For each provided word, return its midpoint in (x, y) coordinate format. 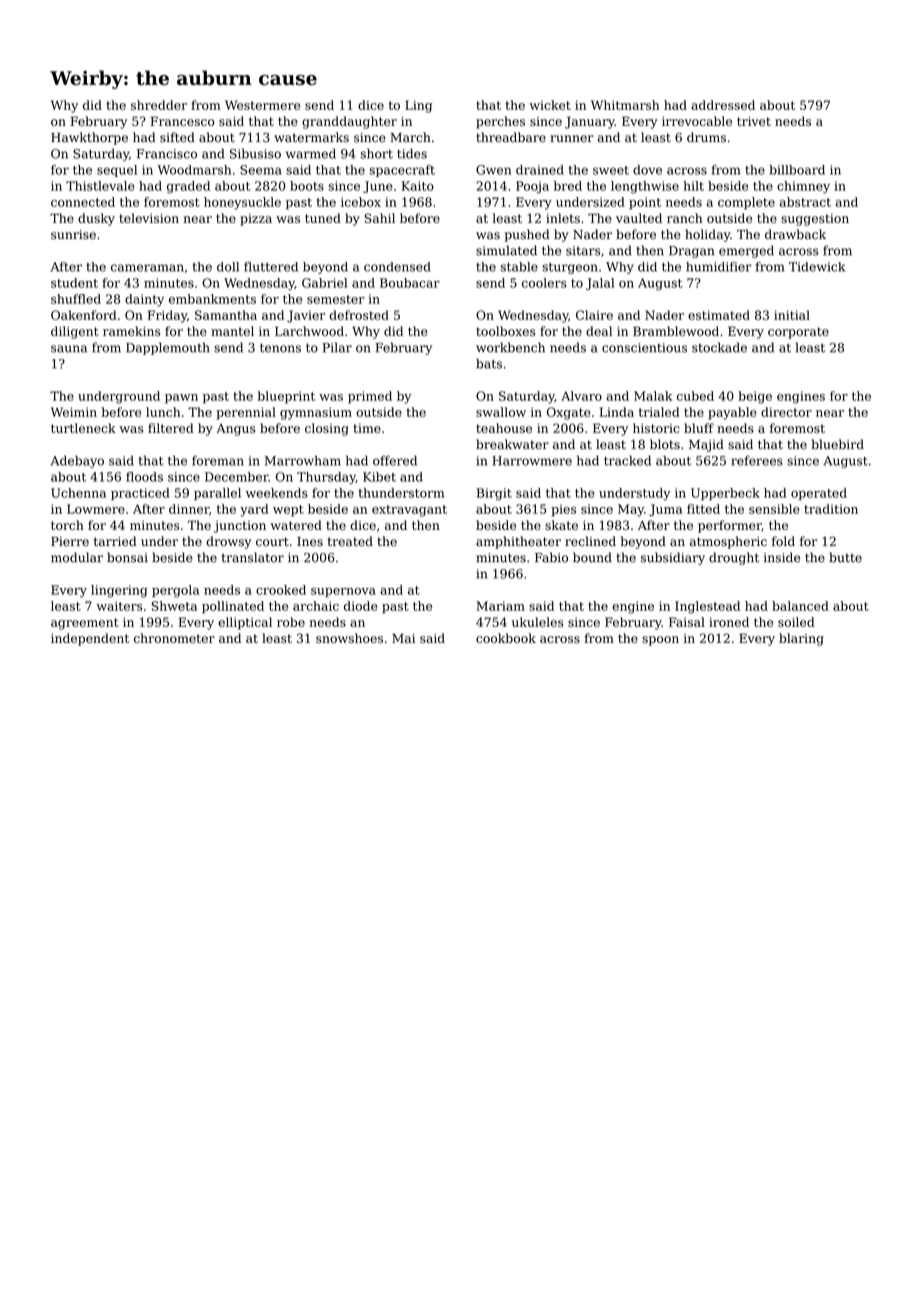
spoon (660, 641)
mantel (232, 331)
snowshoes (349, 638)
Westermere (262, 105)
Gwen (493, 170)
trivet (754, 121)
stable (519, 267)
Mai (403, 638)
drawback (795, 234)
